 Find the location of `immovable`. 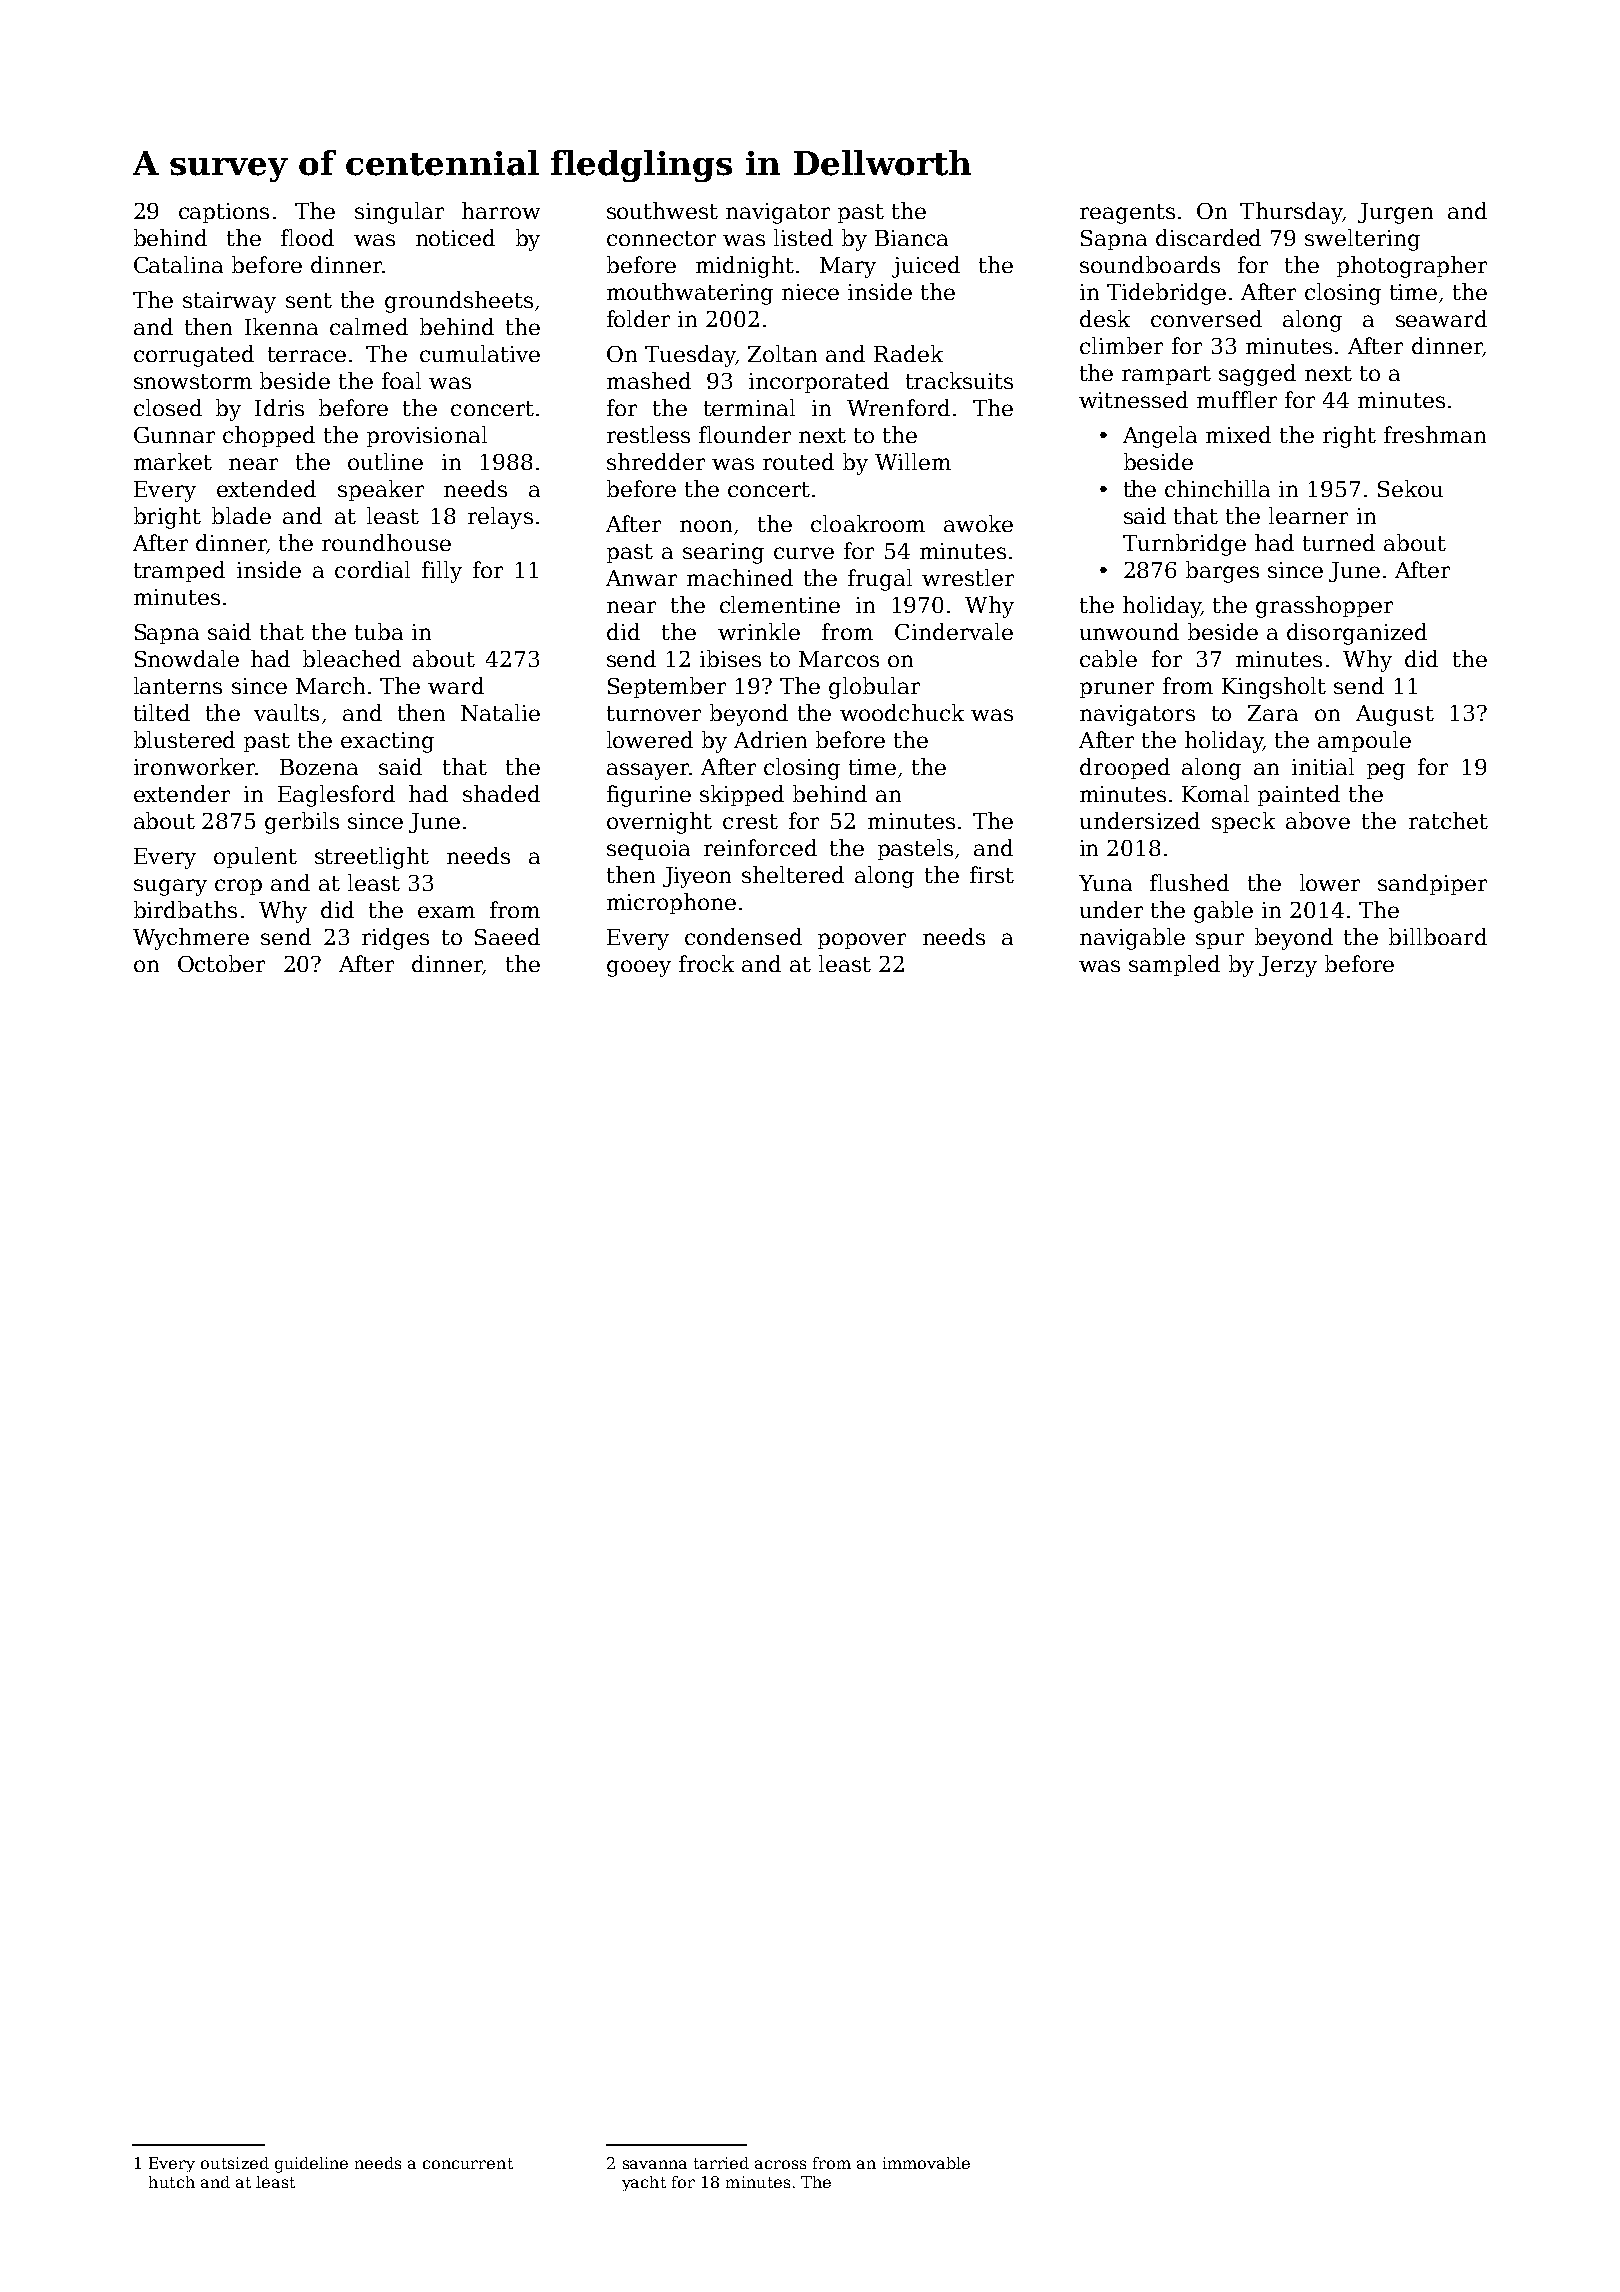

immovable is located at coordinates (926, 2163).
